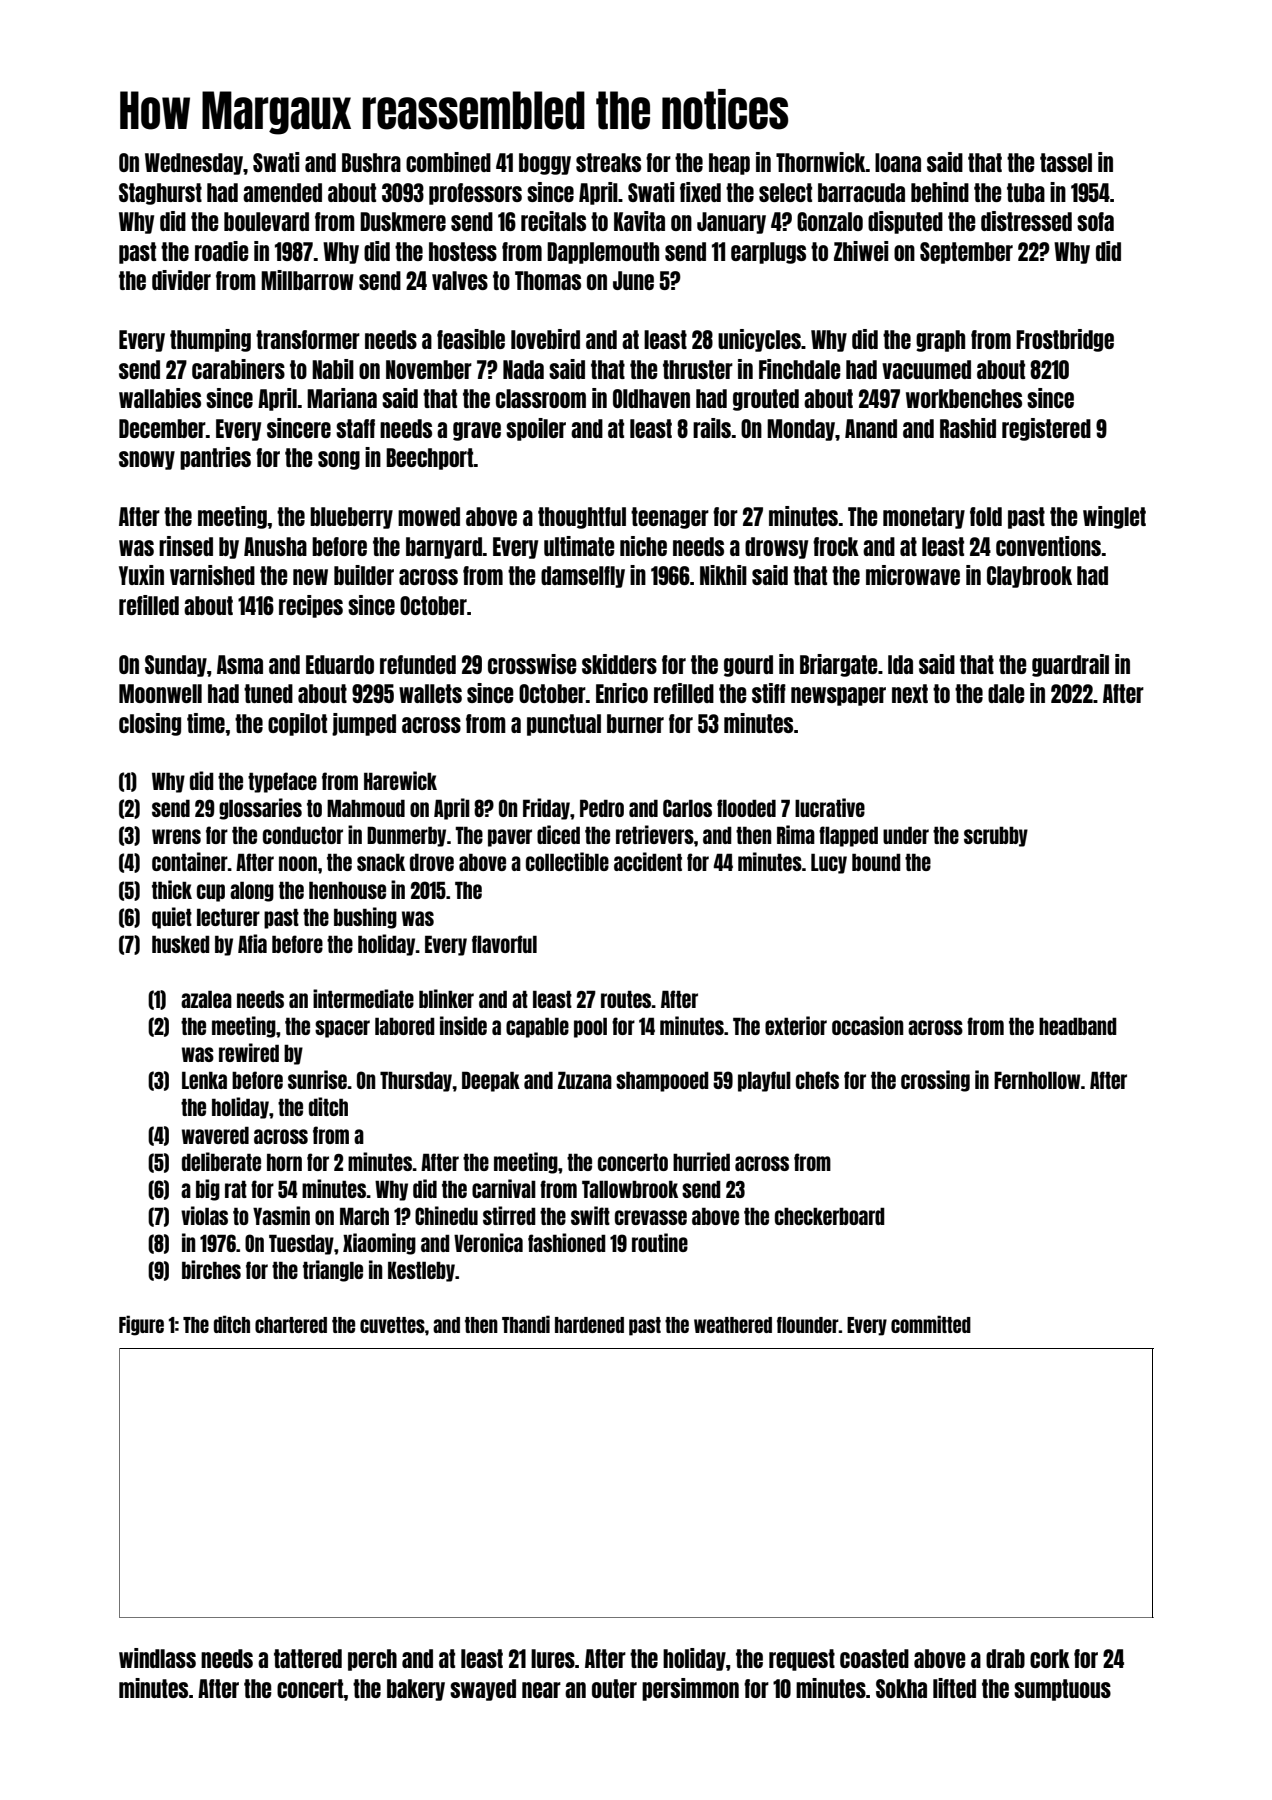 This document has height=1800, width=1272. I want to click on registered, so click(1046, 429).
